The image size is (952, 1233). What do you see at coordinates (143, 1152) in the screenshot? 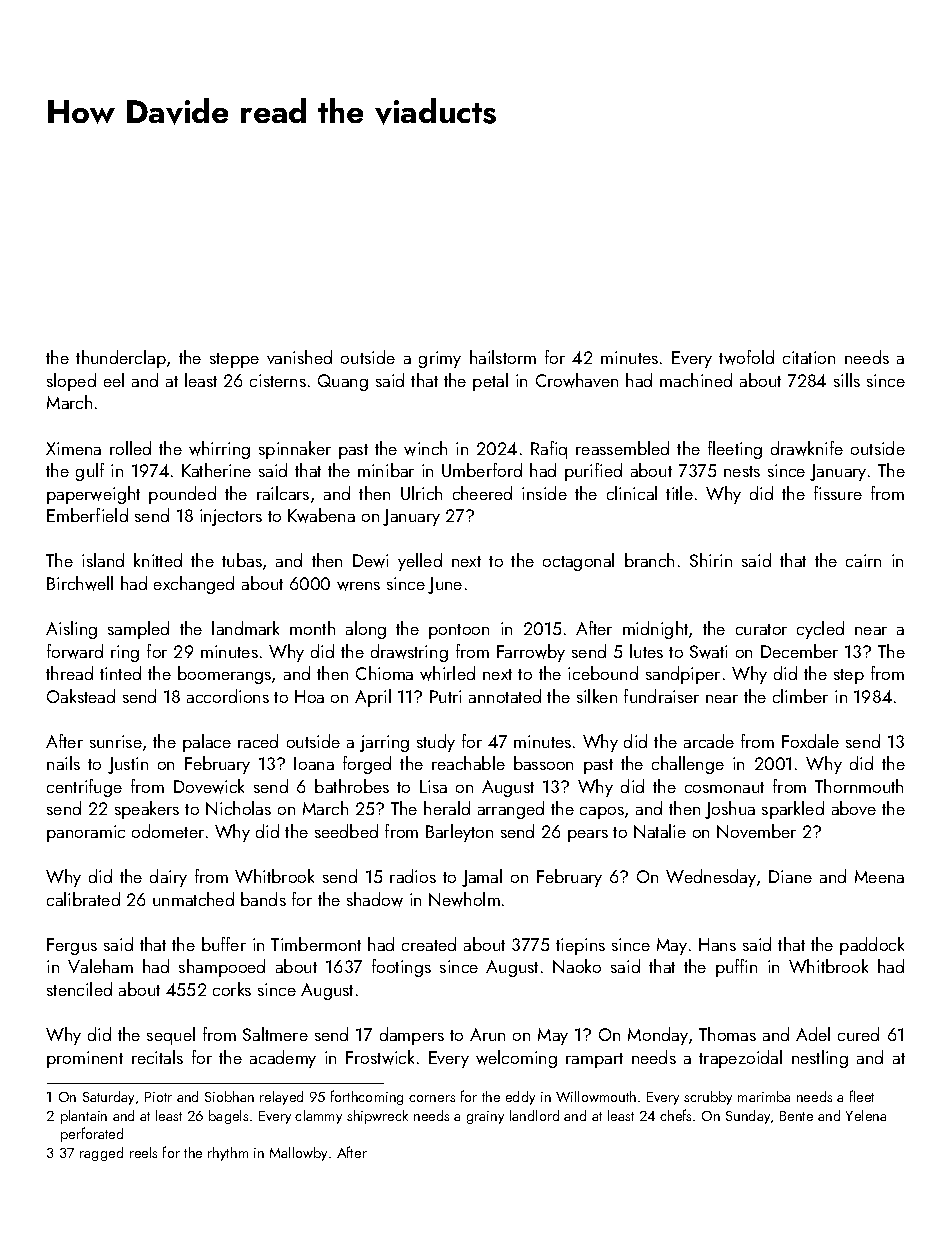
I see `reels` at bounding box center [143, 1152].
